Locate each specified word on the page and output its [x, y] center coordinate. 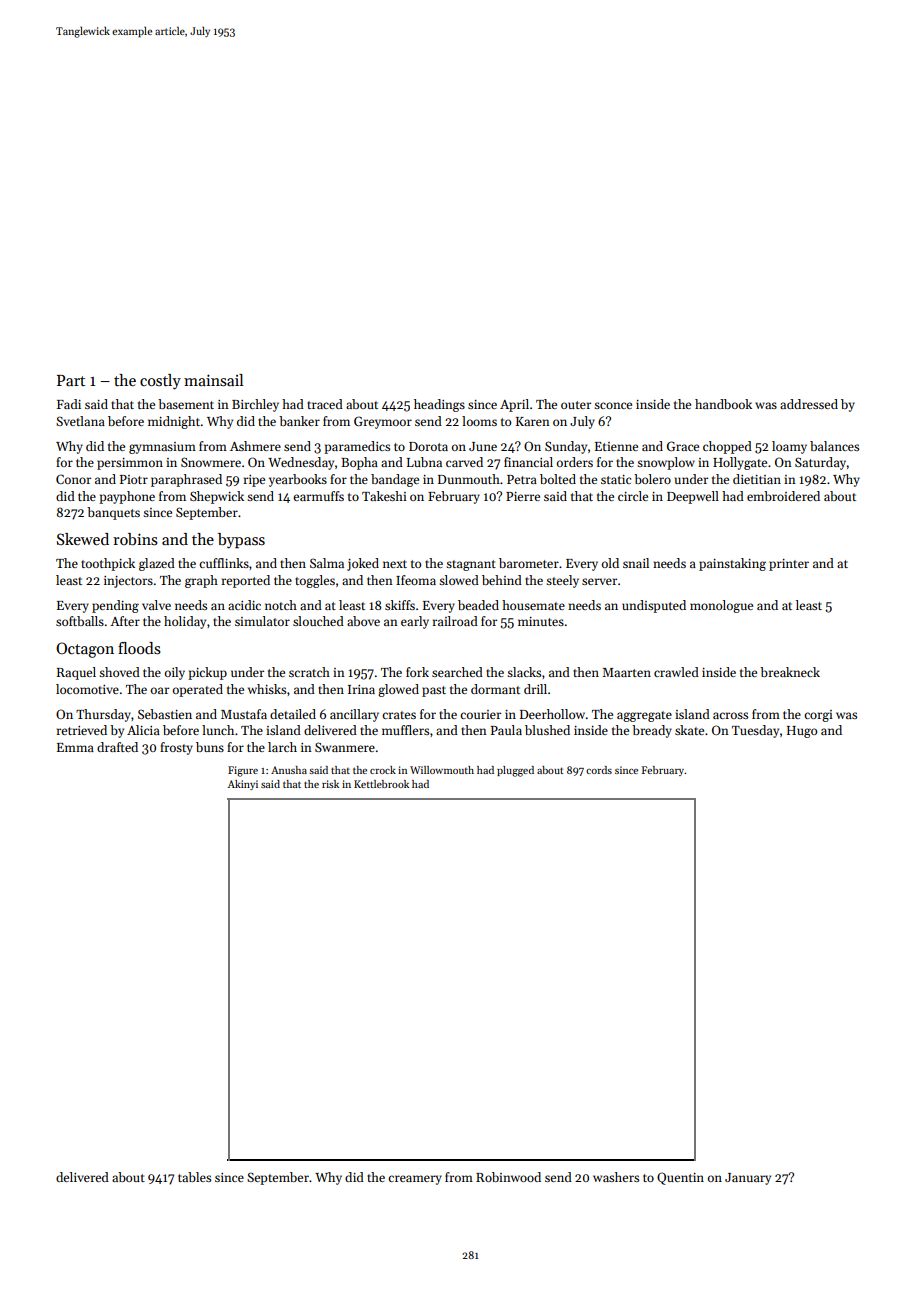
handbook [723, 404]
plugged [515, 771]
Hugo [802, 732]
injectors [128, 582]
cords [599, 770]
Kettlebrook [381, 784]
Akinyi [242, 785]
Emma [75, 747]
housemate [533, 605]
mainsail [214, 380]
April [514, 405]
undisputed [654, 606]
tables [194, 1177]
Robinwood [508, 1177]
